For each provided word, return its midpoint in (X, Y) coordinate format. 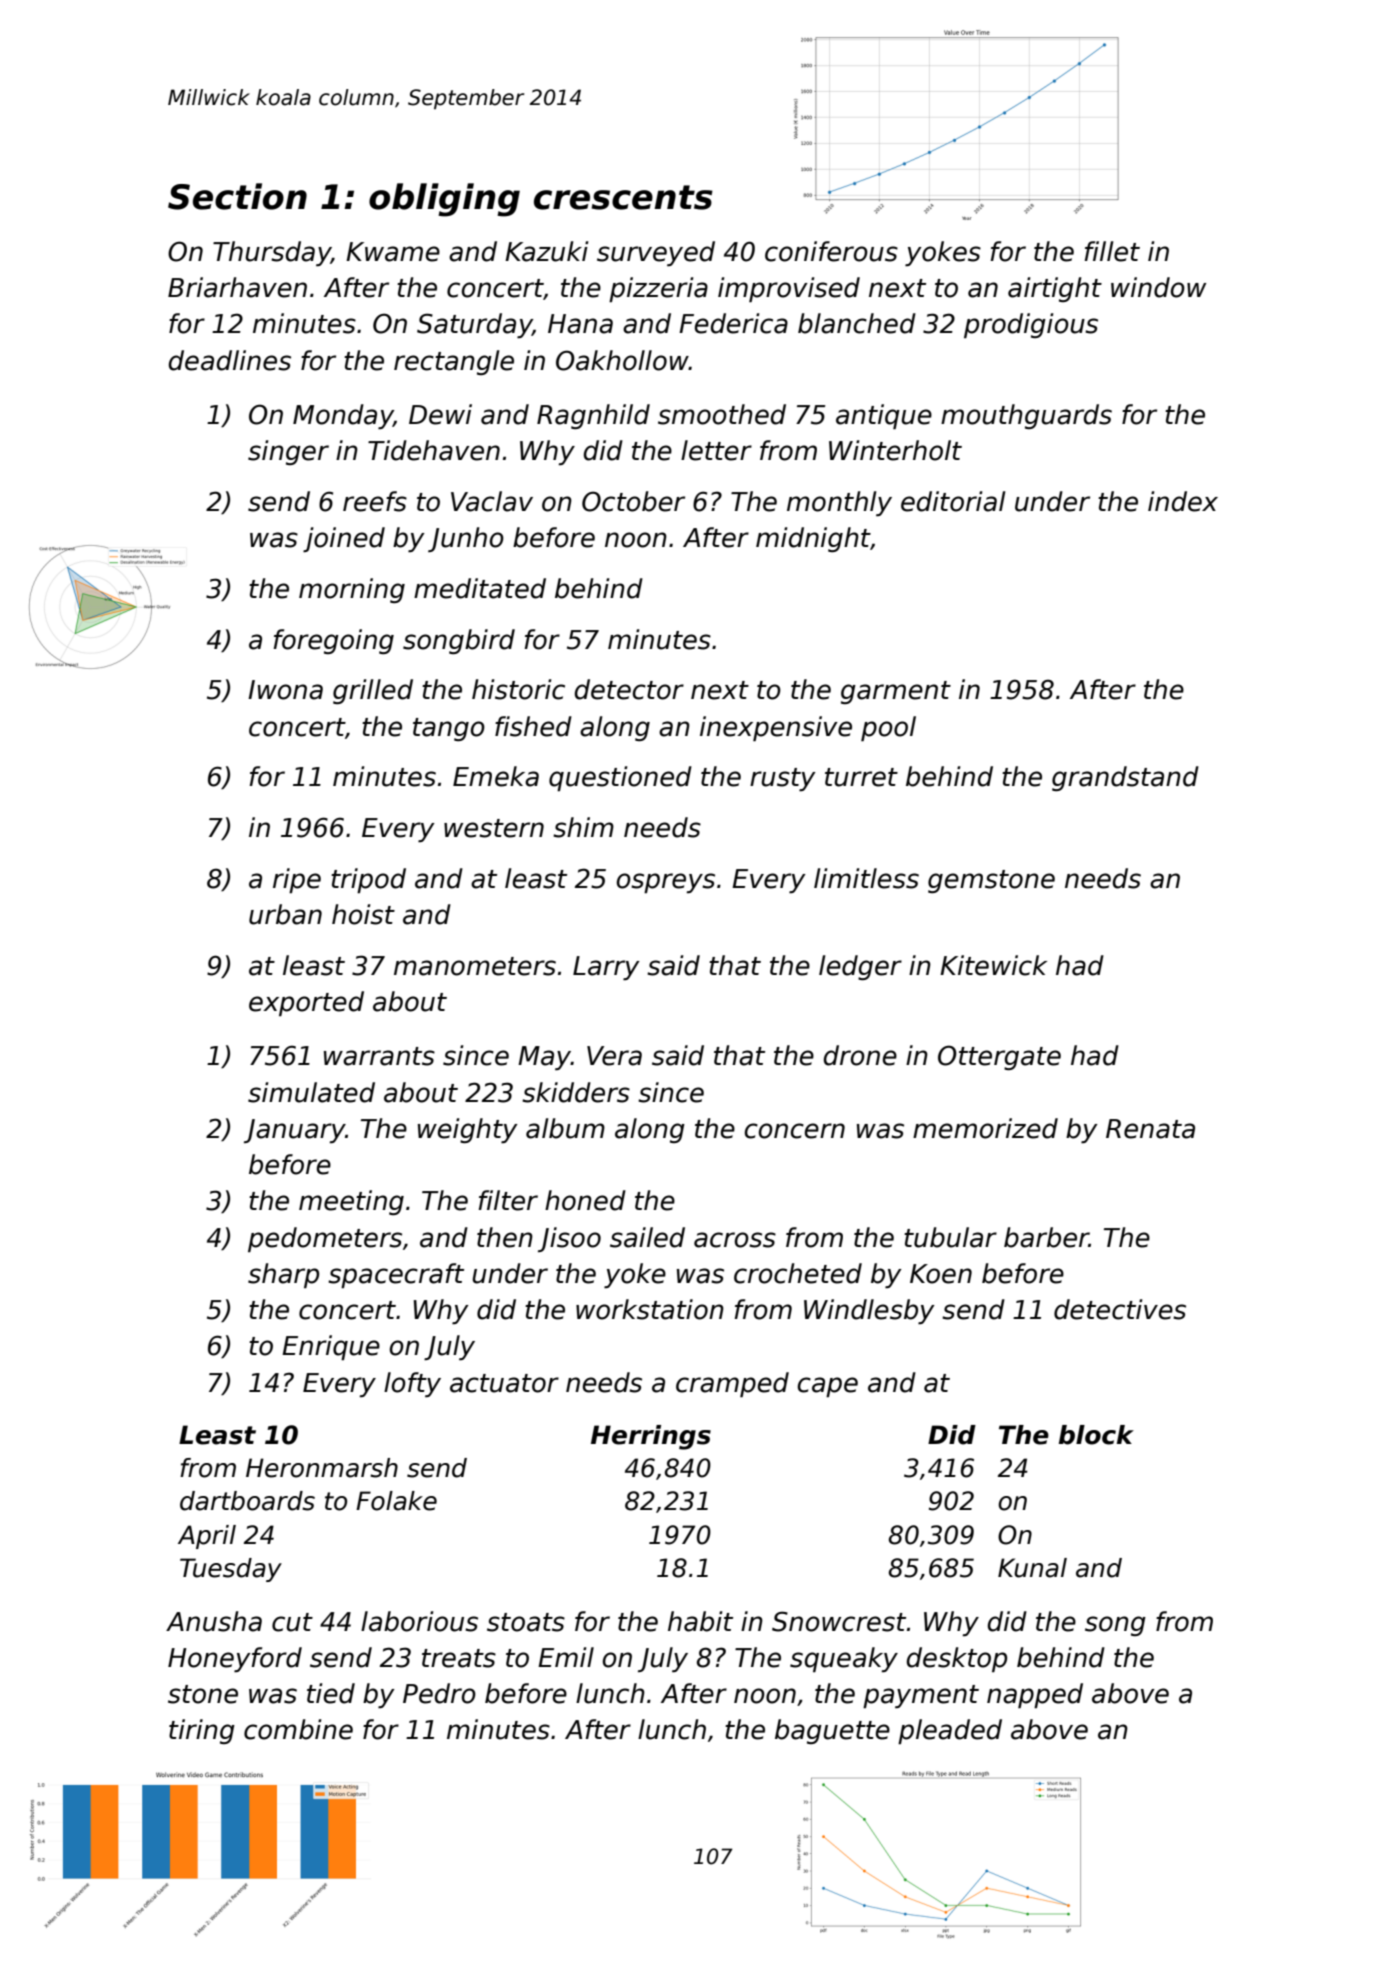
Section (237, 196)
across (735, 1240)
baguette (832, 1731)
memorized (985, 1128)
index (1183, 501)
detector (629, 689)
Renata (1150, 1129)
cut (292, 1622)
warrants (379, 1056)
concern (795, 1131)
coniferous (831, 251)
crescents (623, 197)
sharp (283, 1275)
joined (344, 539)
